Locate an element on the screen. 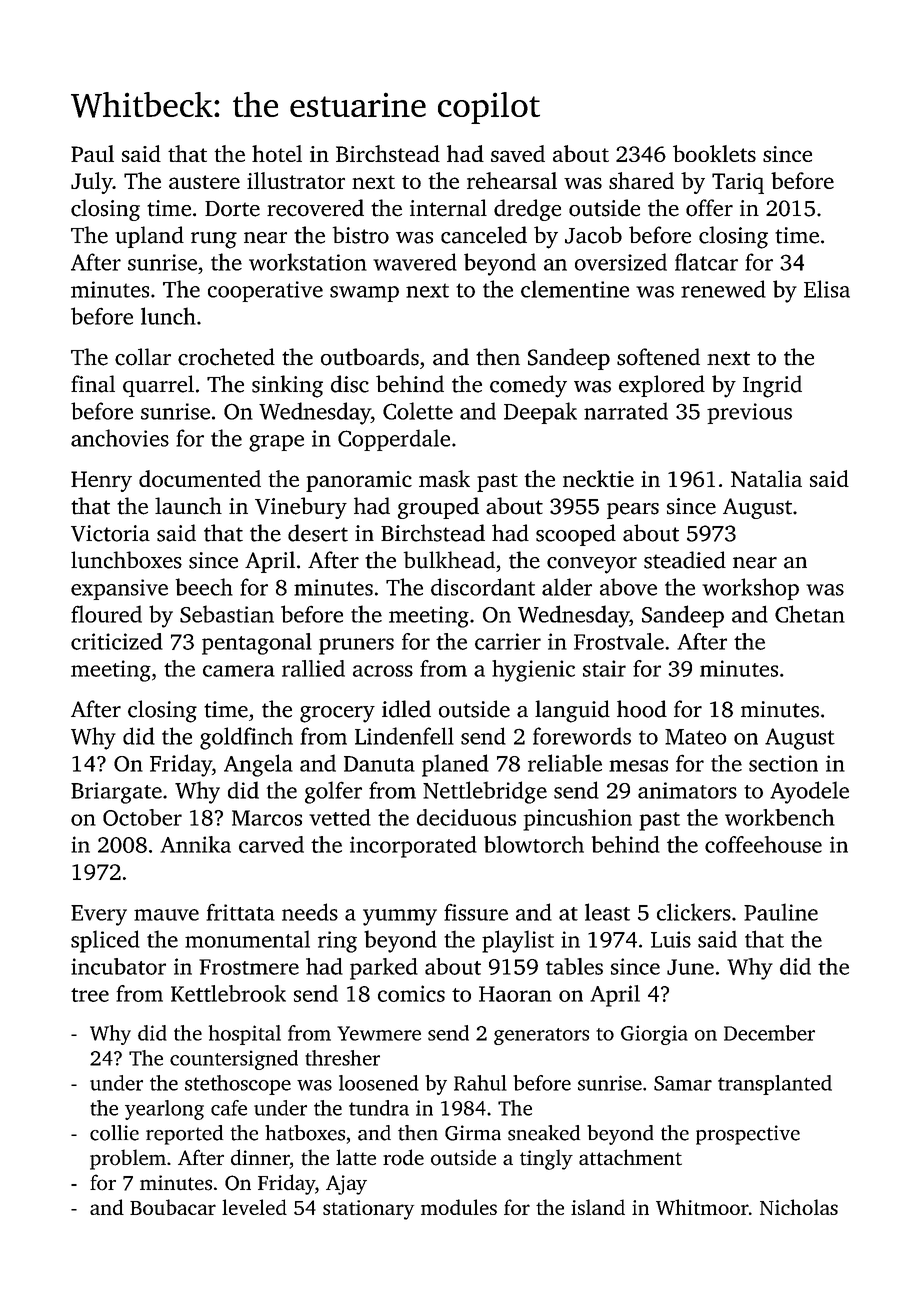 The image size is (924, 1311). bistro is located at coordinates (360, 235).
